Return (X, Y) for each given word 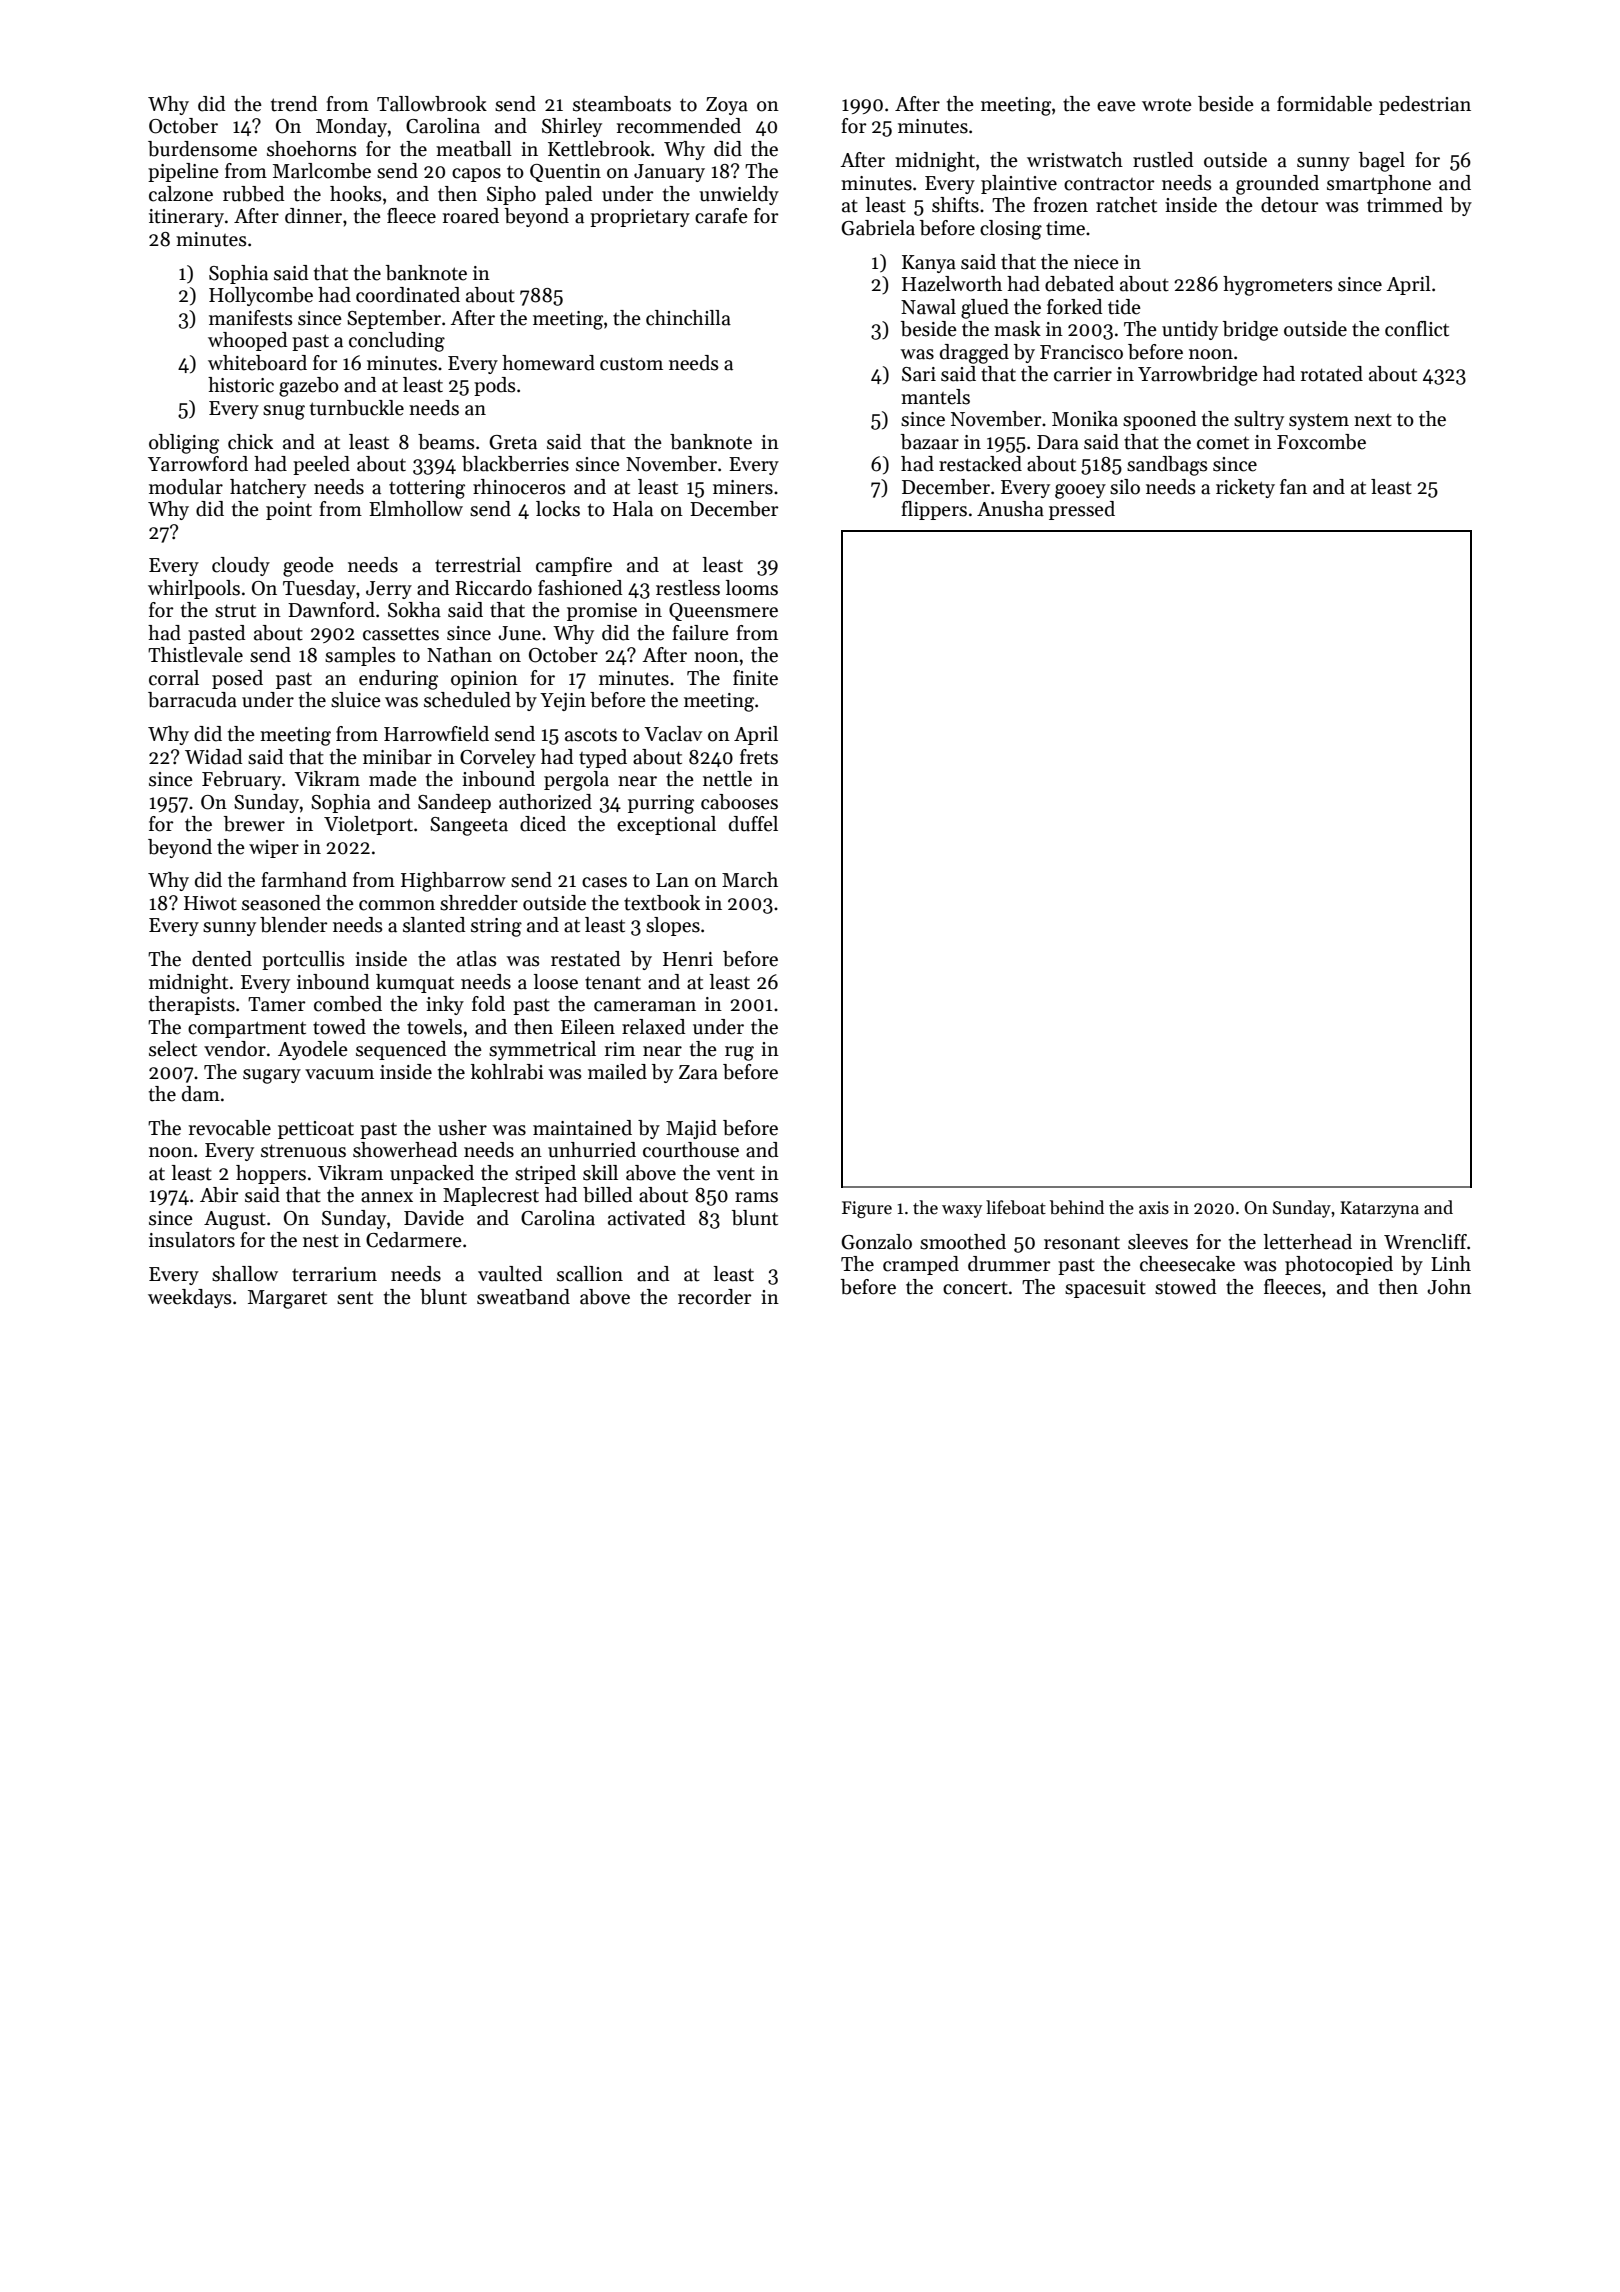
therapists (192, 1005)
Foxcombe (1321, 442)
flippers (934, 510)
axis (1154, 1208)
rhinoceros (519, 487)
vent (736, 1174)
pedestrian (1425, 105)
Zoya (727, 106)
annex (387, 1197)
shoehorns (312, 149)
